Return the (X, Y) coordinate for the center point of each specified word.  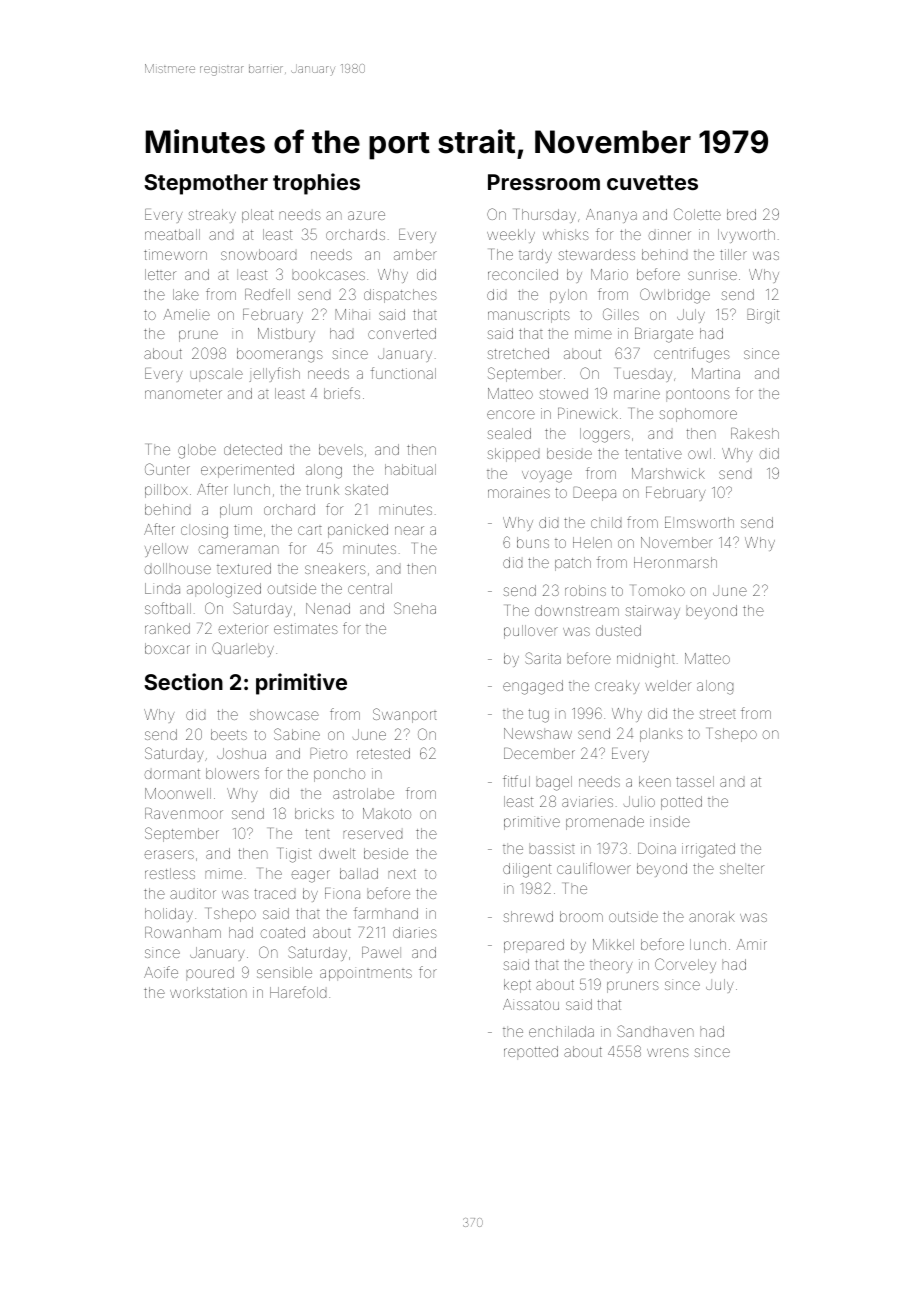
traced (274, 894)
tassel (695, 781)
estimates (306, 628)
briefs (342, 393)
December (539, 753)
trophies (316, 184)
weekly (511, 236)
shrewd (528, 916)
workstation (208, 992)
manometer (183, 394)
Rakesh (755, 433)
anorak (712, 916)
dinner (669, 234)
